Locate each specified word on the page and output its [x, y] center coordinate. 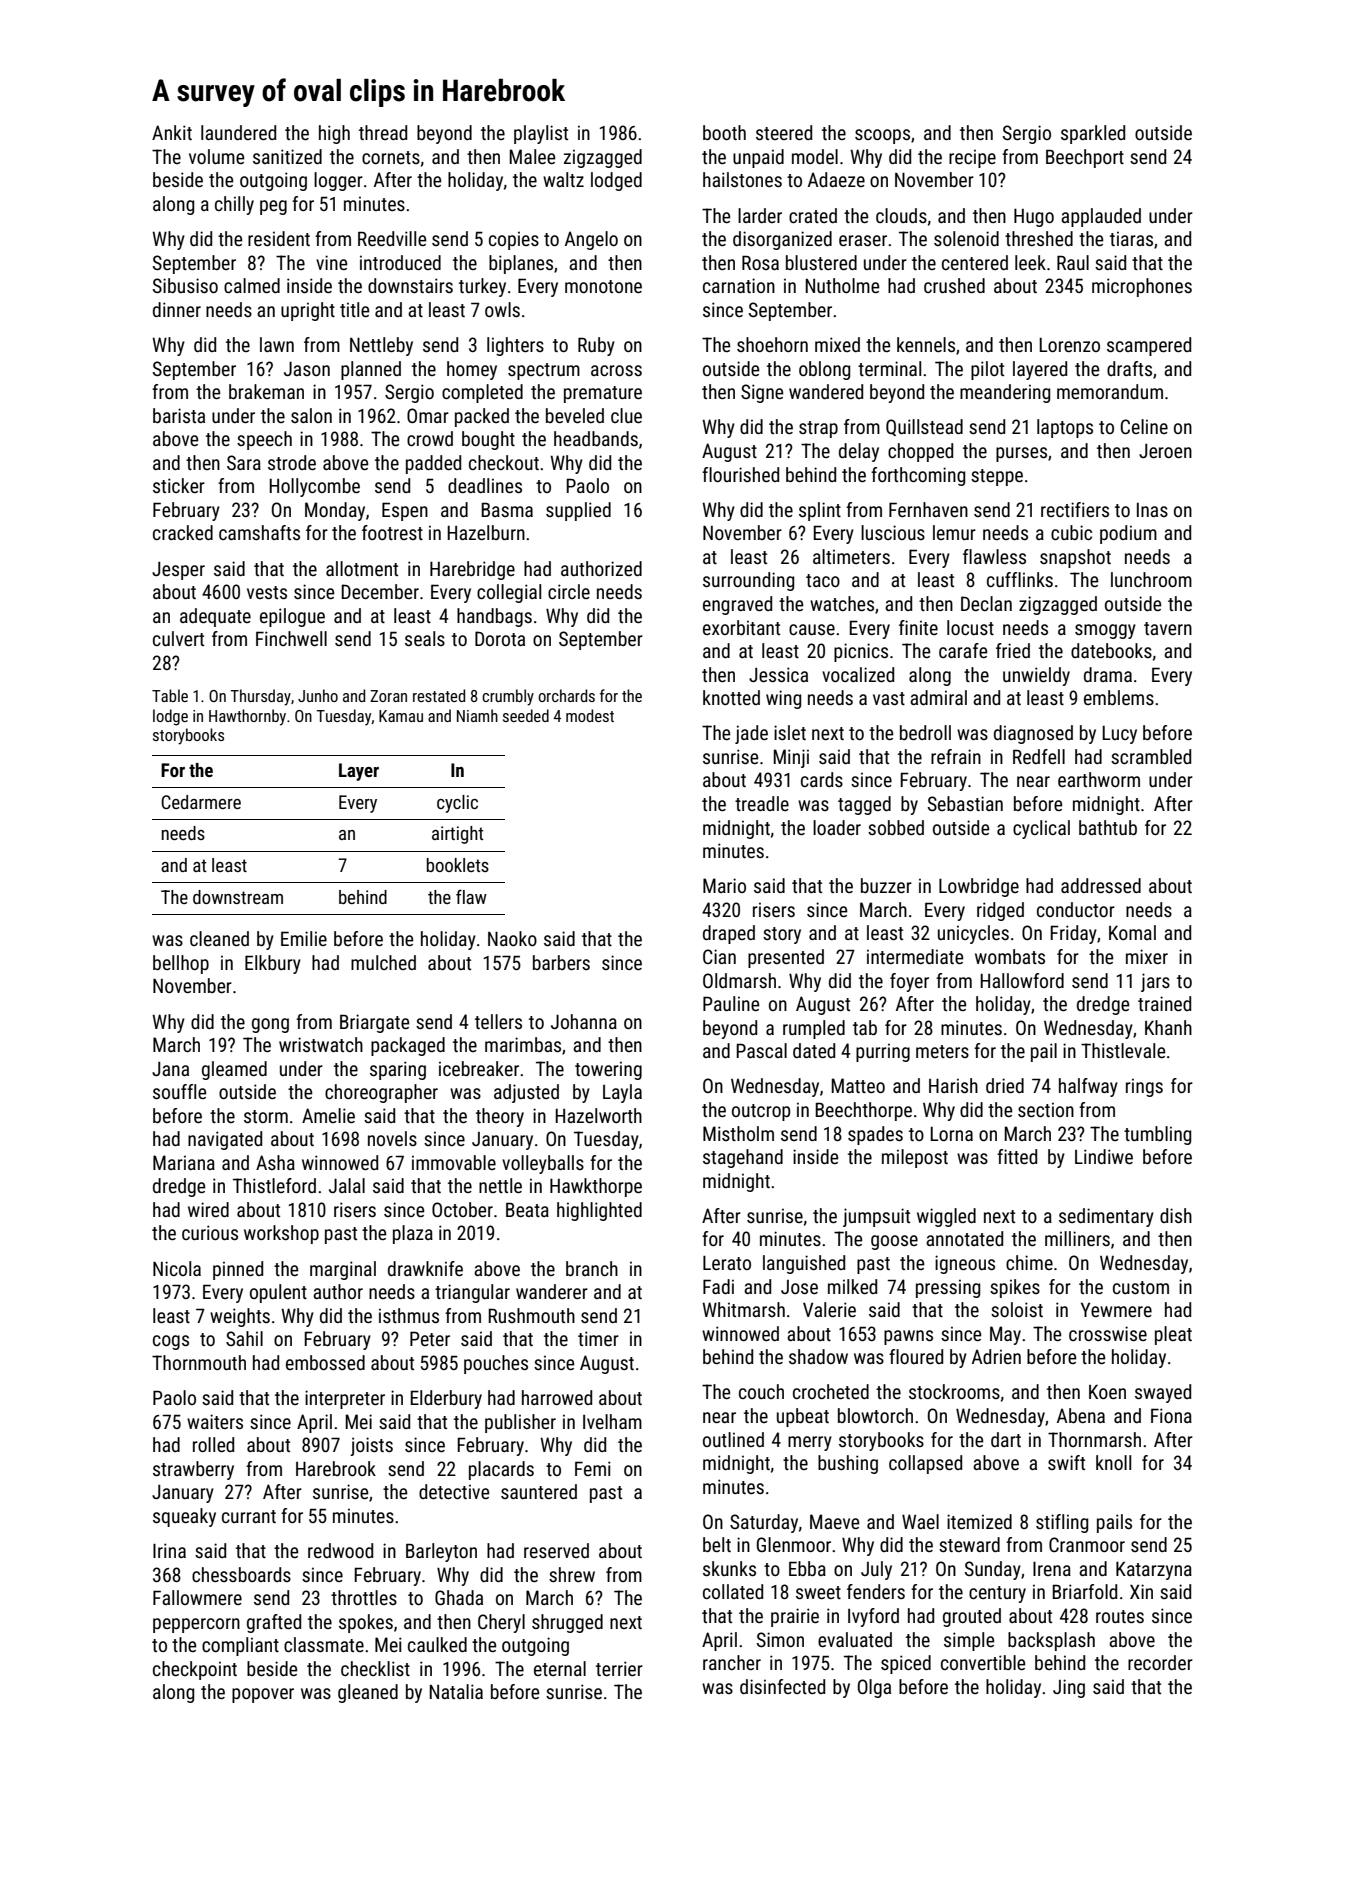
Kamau [401, 716]
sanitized [287, 156]
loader [837, 827]
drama [1108, 674]
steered [784, 132]
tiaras [1131, 238]
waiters [215, 1421]
